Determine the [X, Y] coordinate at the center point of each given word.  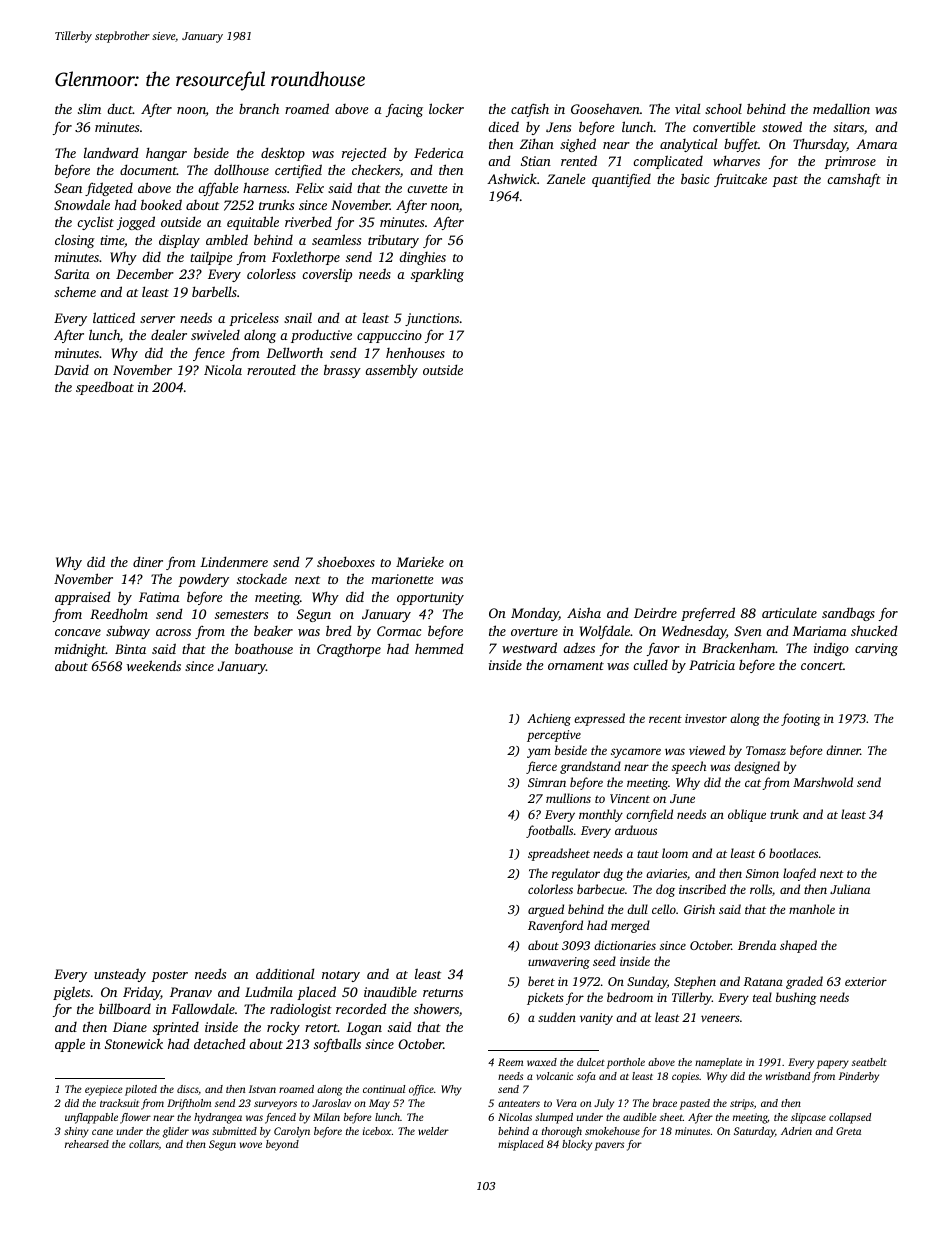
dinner [843, 750]
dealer [169, 334]
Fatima [159, 597]
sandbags [848, 614]
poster [169, 976]
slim [89, 109]
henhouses [415, 352]
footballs [549, 831]
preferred [708, 614]
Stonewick [134, 1044]
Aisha [584, 612]
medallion [841, 108]
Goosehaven [605, 108]
